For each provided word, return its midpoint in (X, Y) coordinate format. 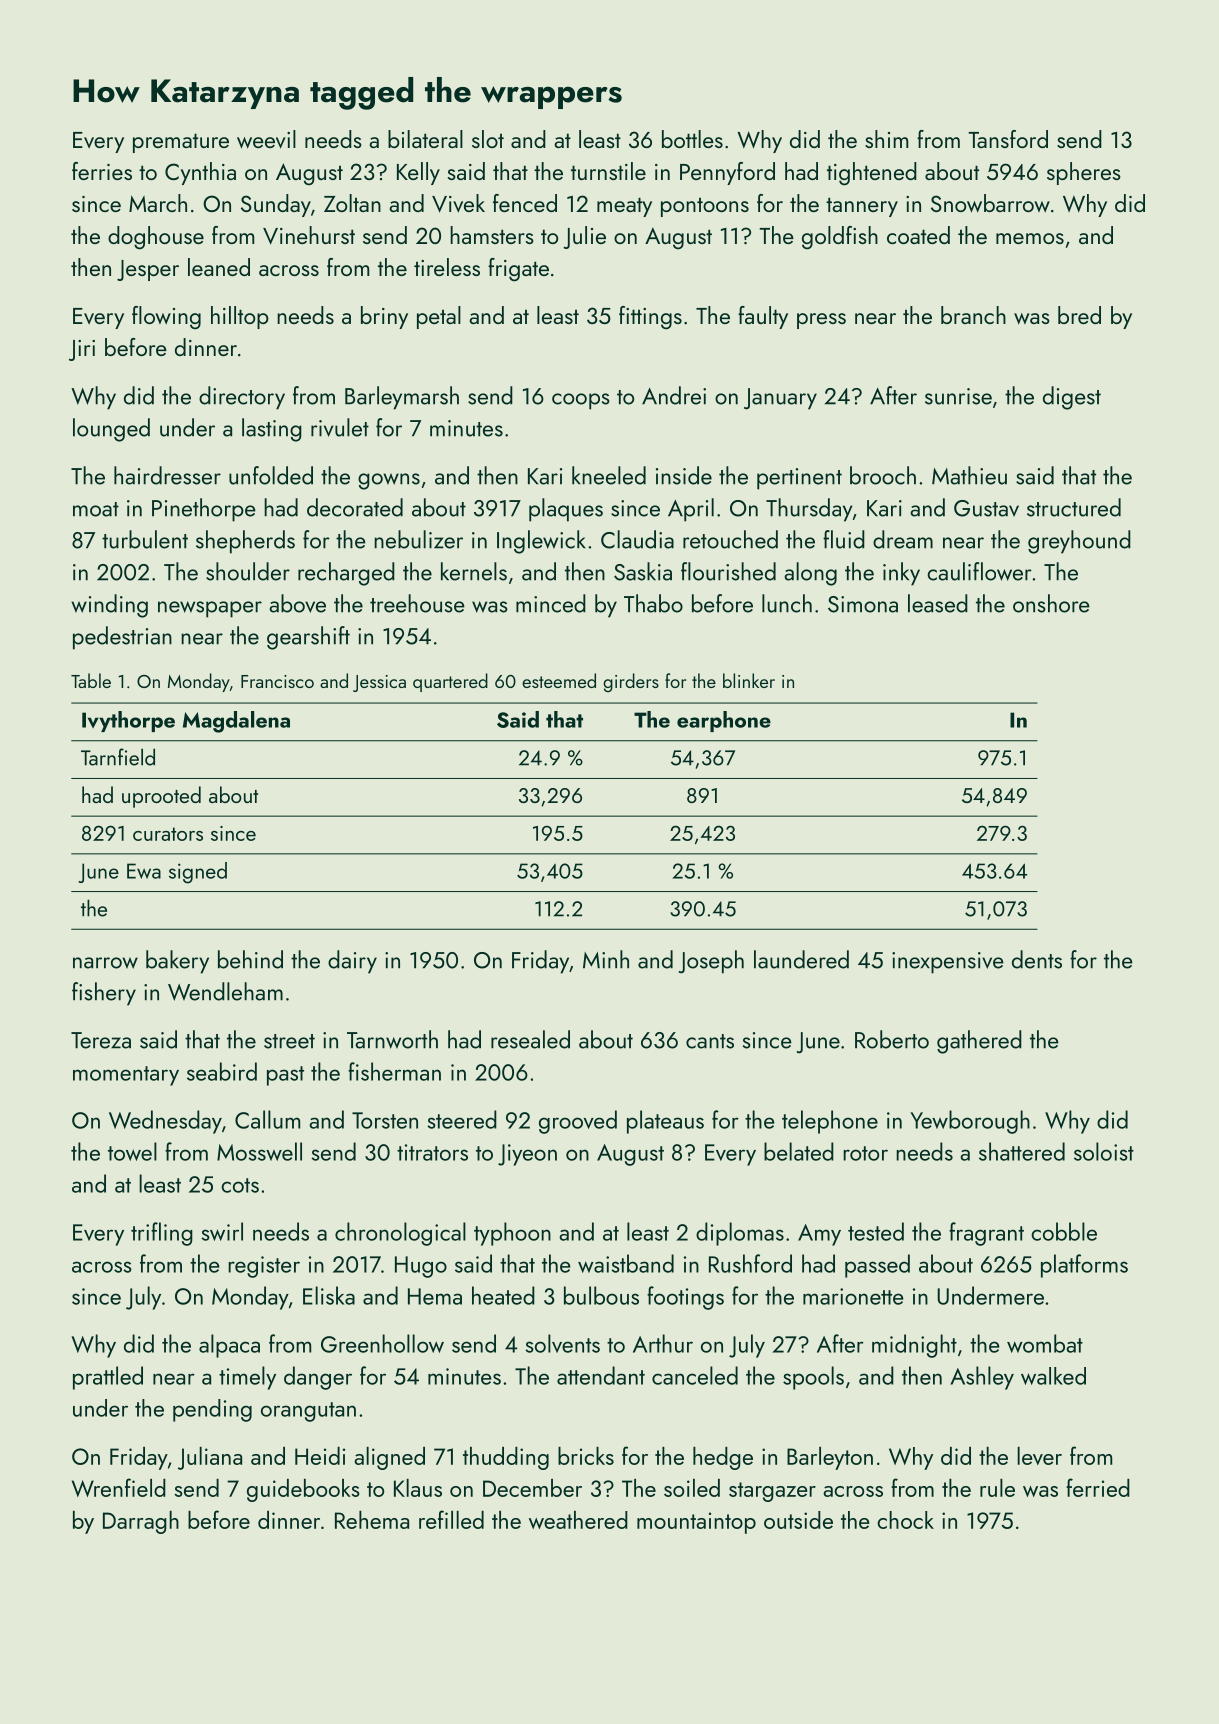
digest (1072, 398)
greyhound (1079, 542)
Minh (606, 959)
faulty (763, 317)
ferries (102, 171)
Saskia (643, 571)
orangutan (308, 1412)
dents (1037, 959)
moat (96, 509)
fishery (104, 994)
